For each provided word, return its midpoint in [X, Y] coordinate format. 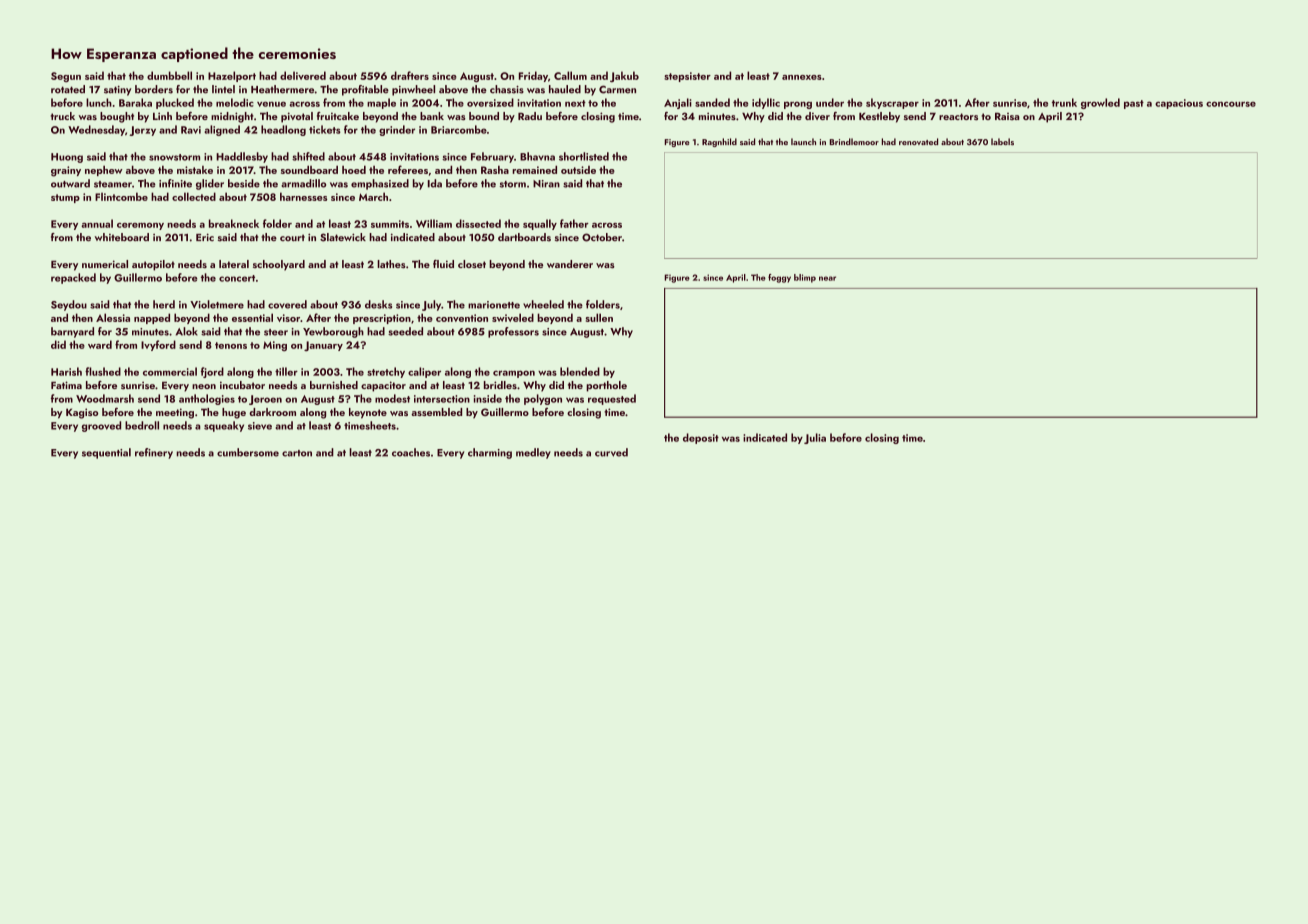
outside [578, 170]
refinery [154, 453]
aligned [222, 130]
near [827, 278]
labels [1002, 142]
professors [513, 332]
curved [611, 452]
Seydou [69, 305]
